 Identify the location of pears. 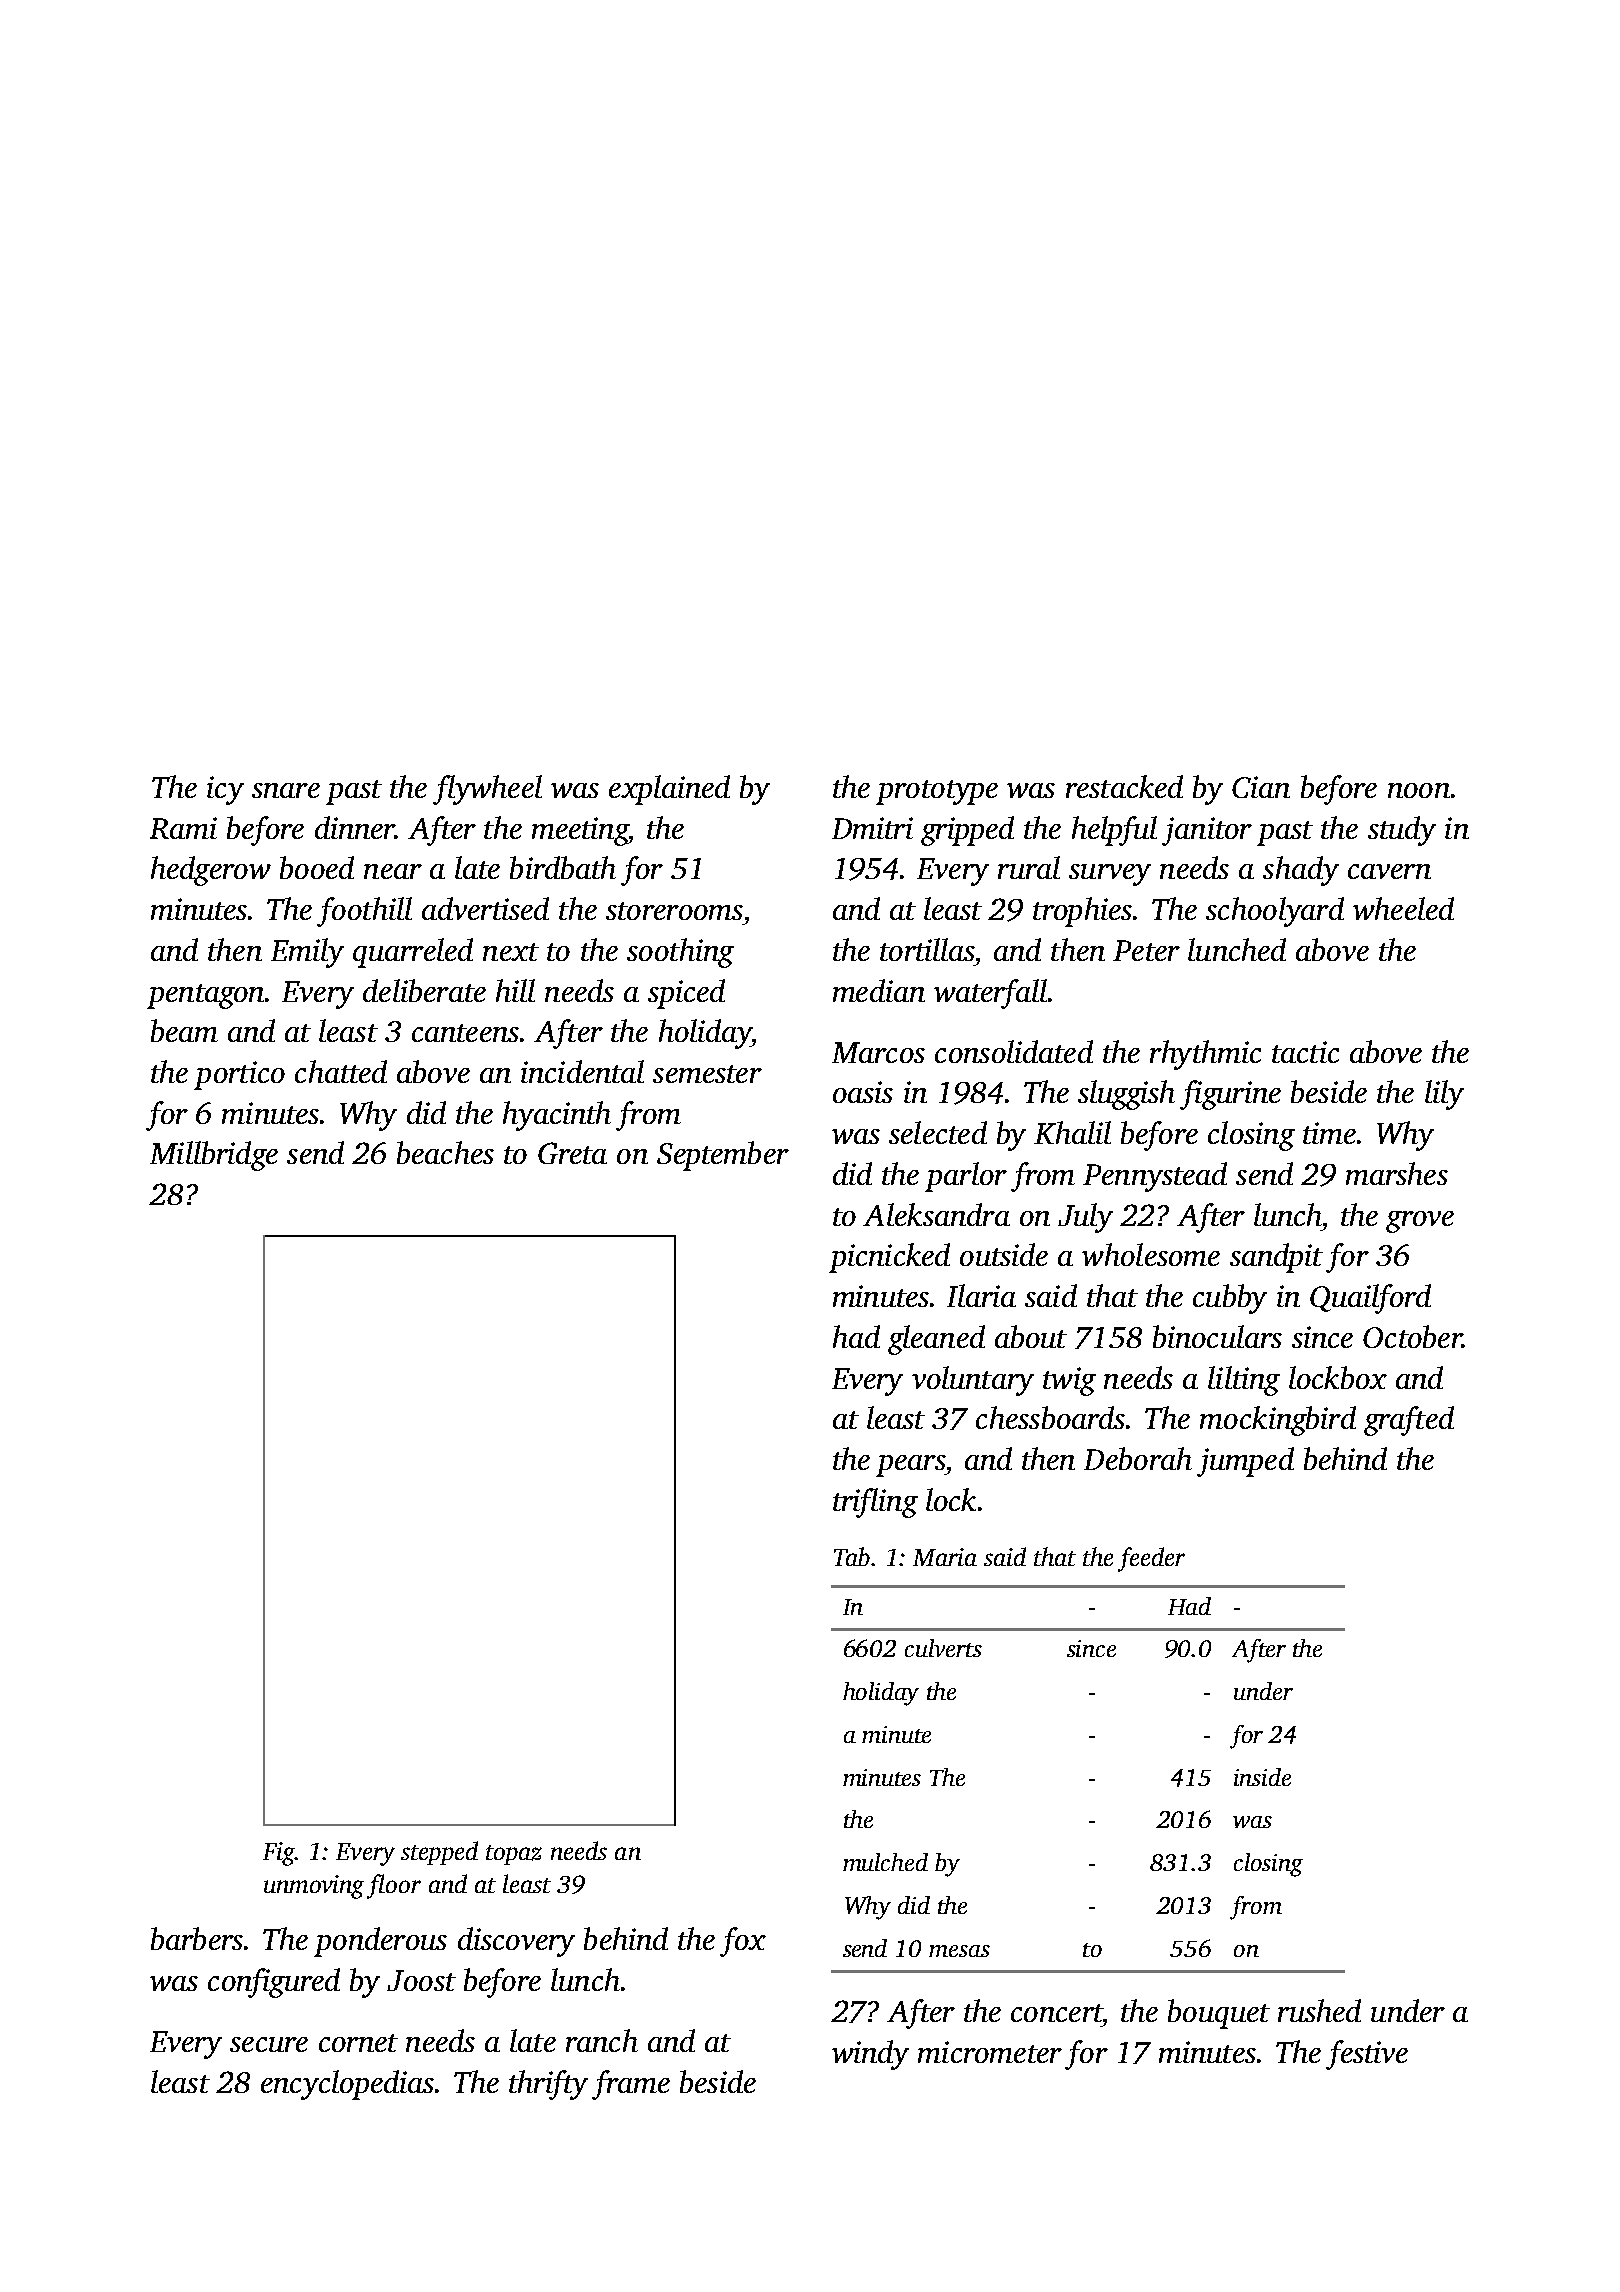
(910, 1466).
